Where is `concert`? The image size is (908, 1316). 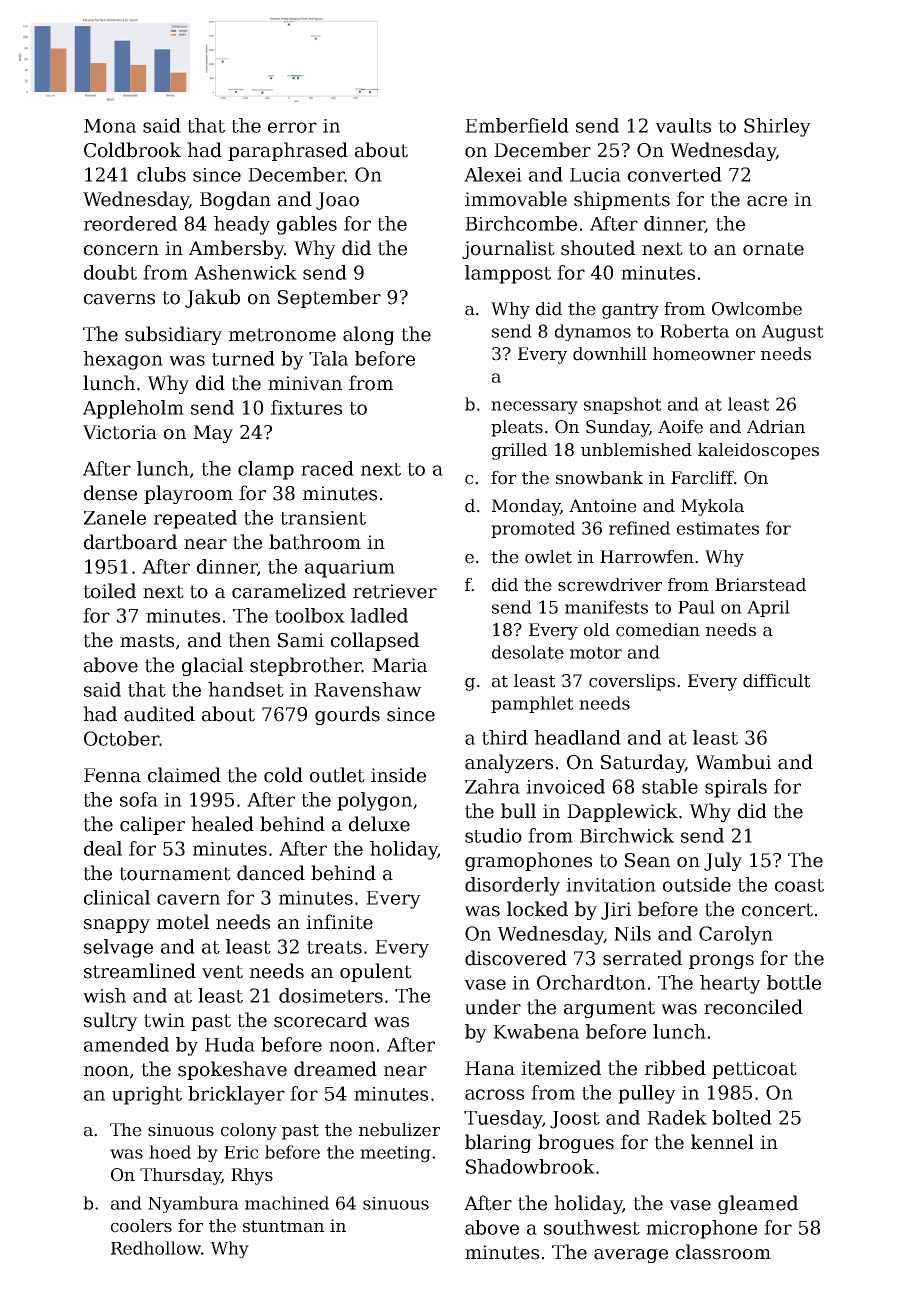
concert is located at coordinates (777, 910).
